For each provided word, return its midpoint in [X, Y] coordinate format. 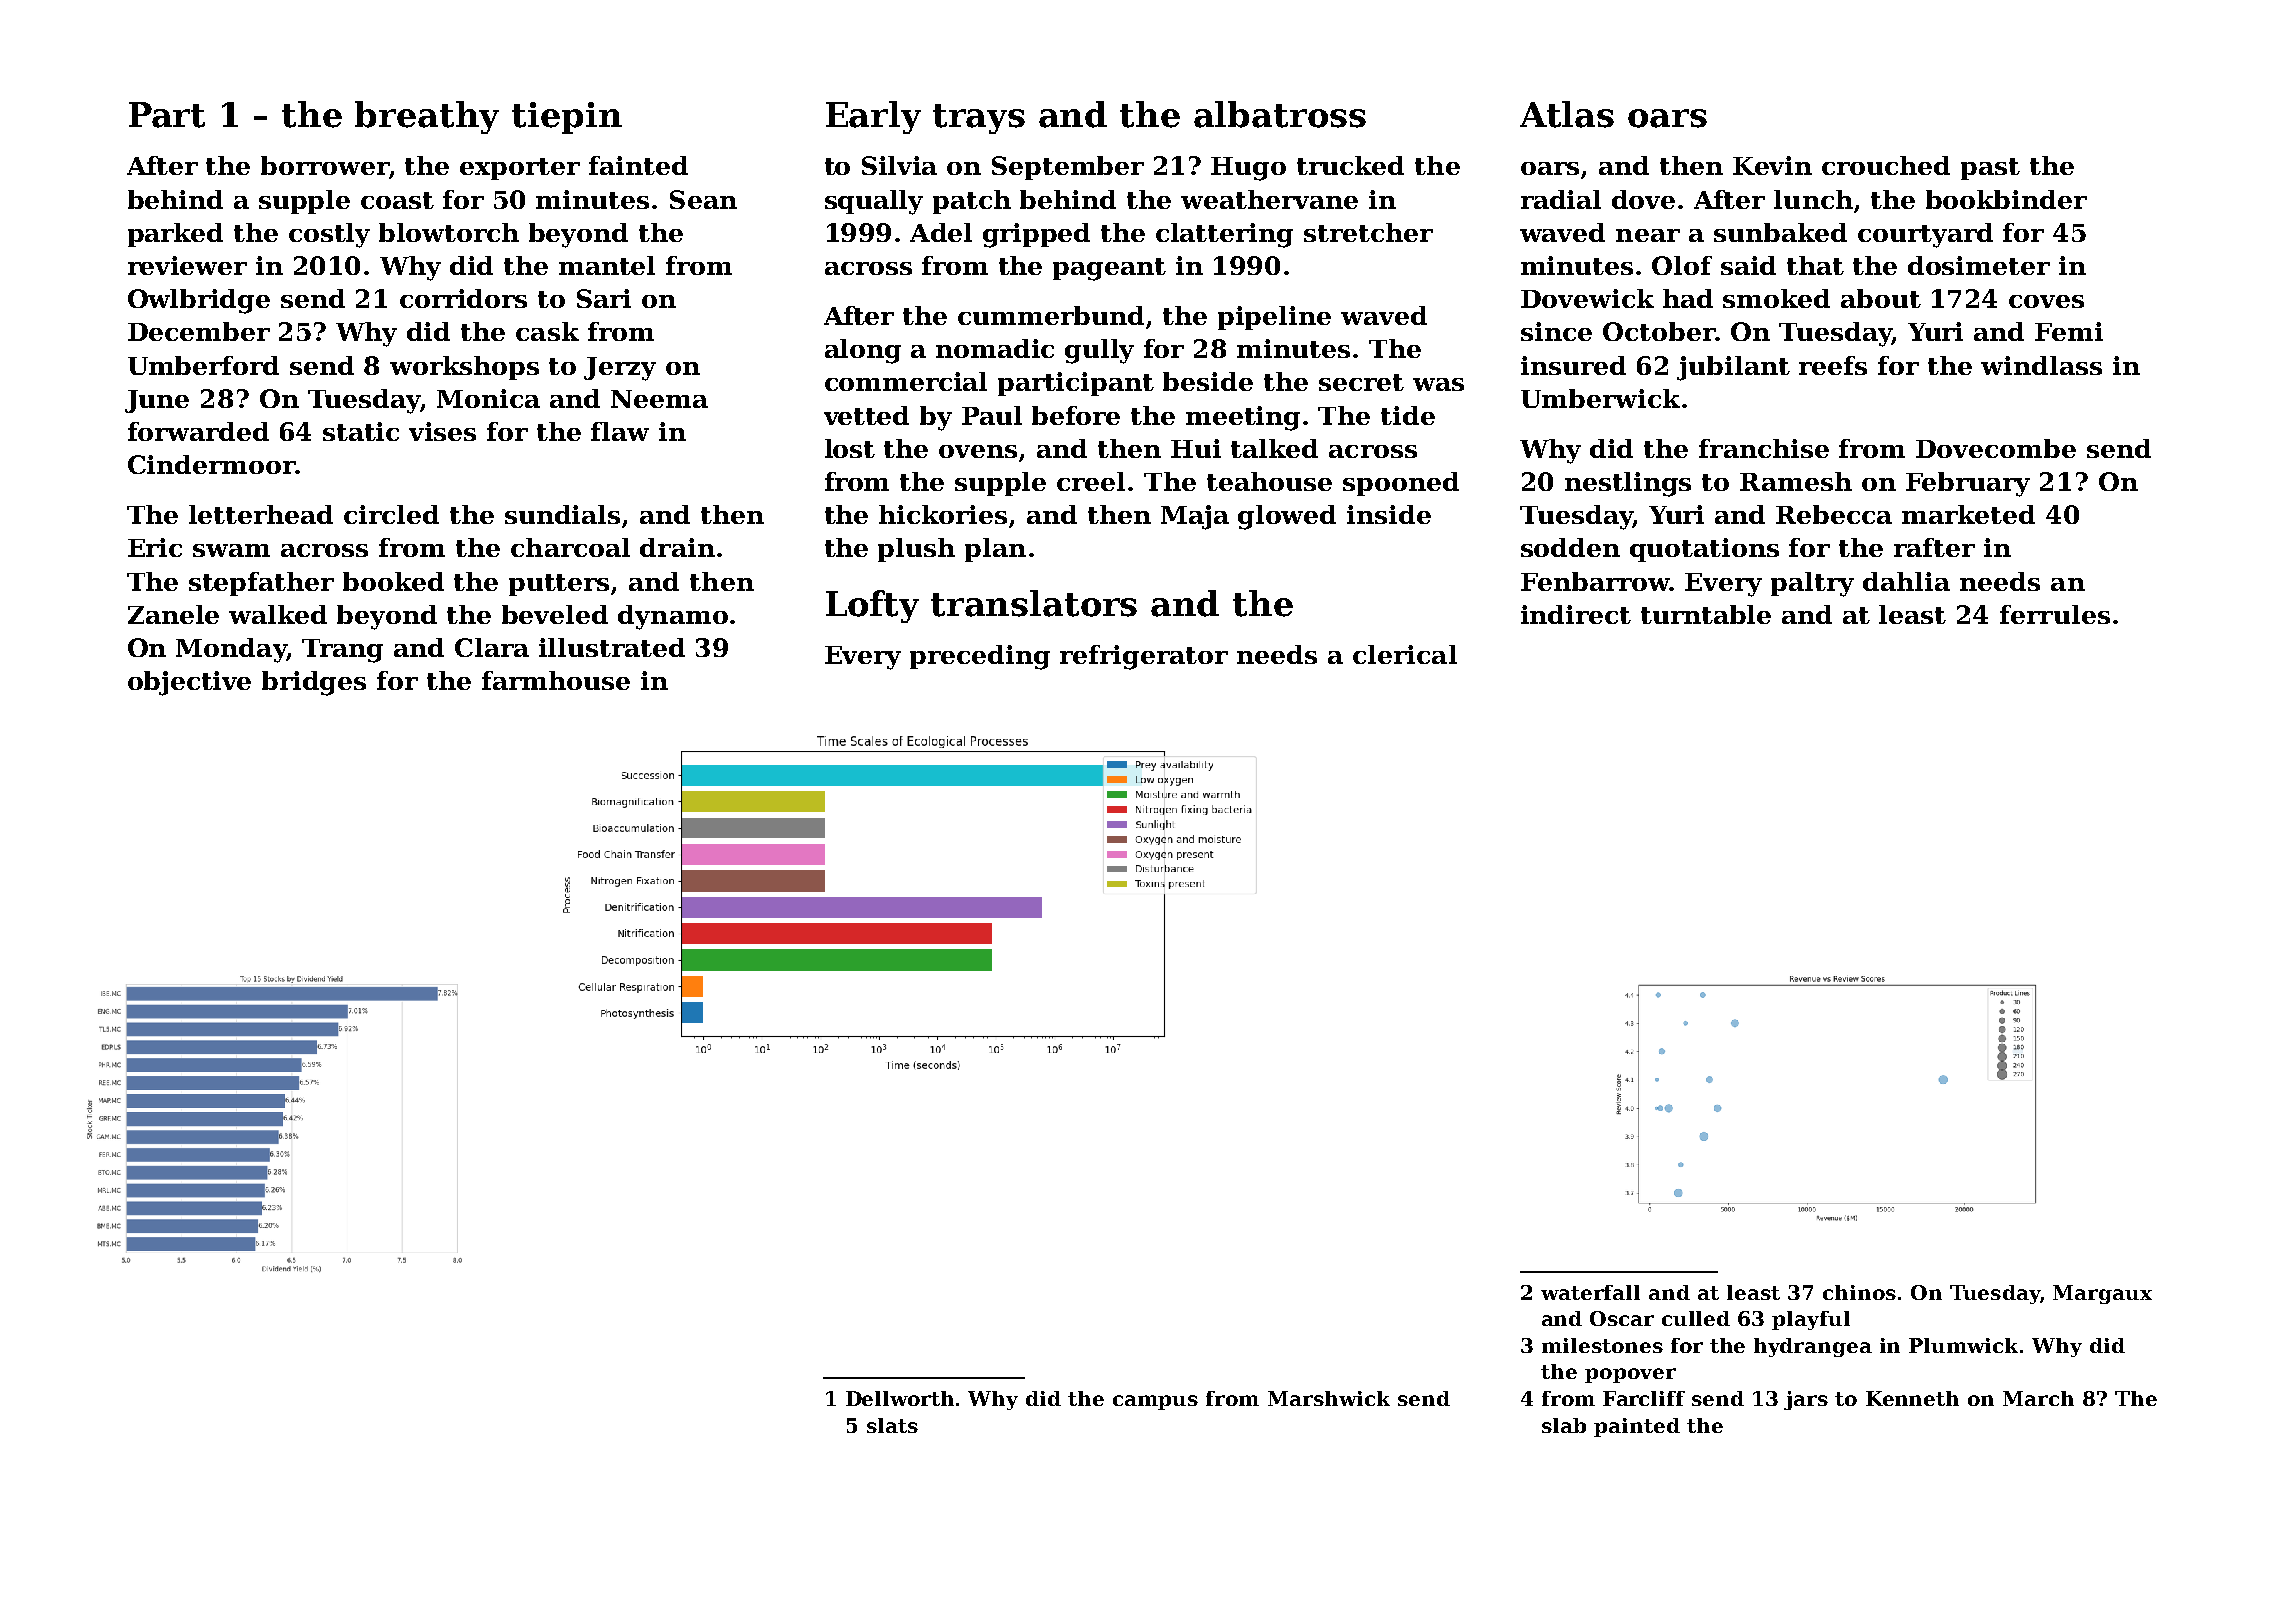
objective [189, 683]
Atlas [1567, 114]
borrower [325, 165]
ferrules [2055, 614]
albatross [1280, 114]
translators [1034, 603]
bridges [314, 683]
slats [892, 1425]
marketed [1968, 514]
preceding [980, 657]
